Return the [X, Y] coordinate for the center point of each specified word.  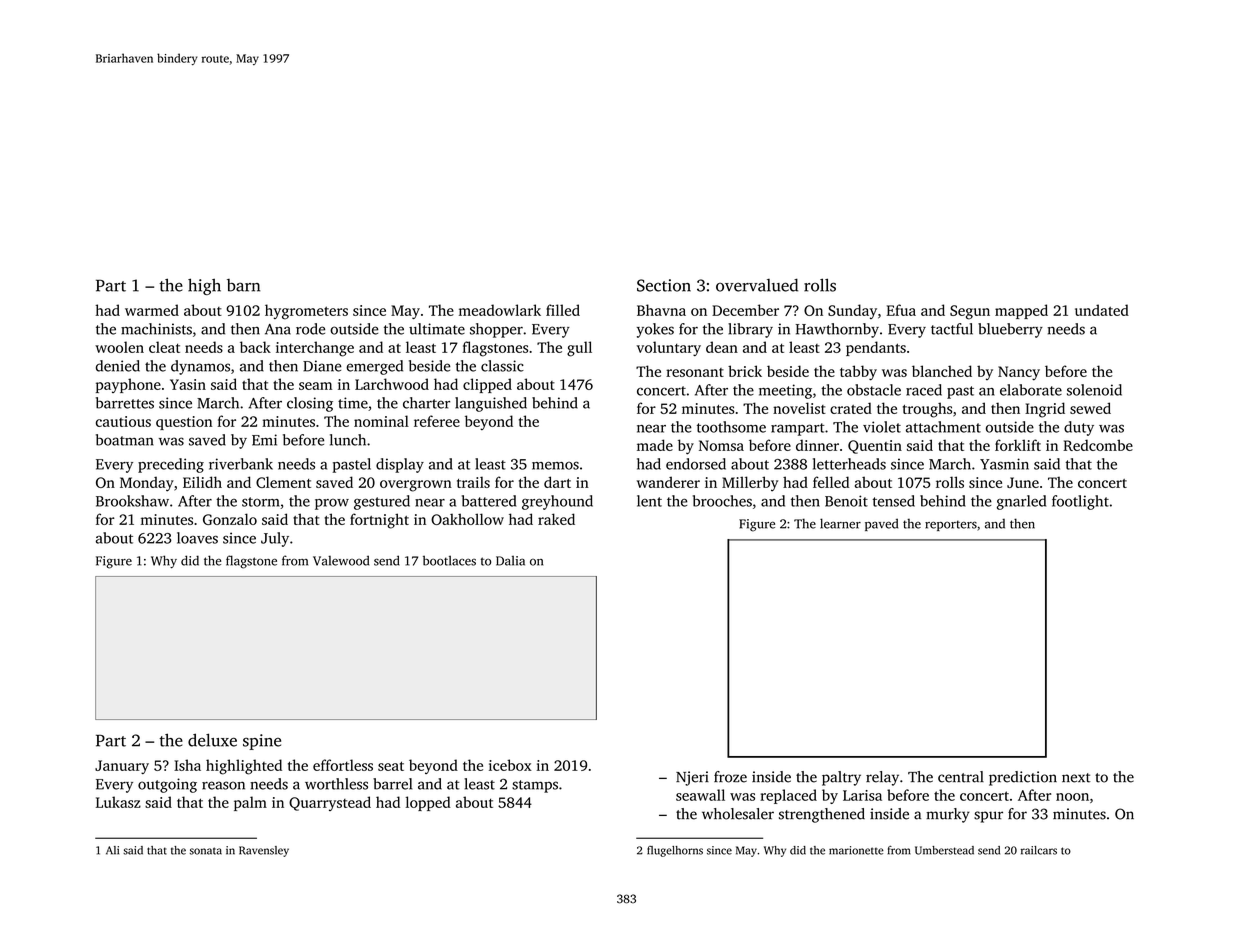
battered [489, 501]
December [745, 310]
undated [1102, 310]
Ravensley [264, 851]
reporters [951, 525]
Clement [283, 482]
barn [243, 285]
